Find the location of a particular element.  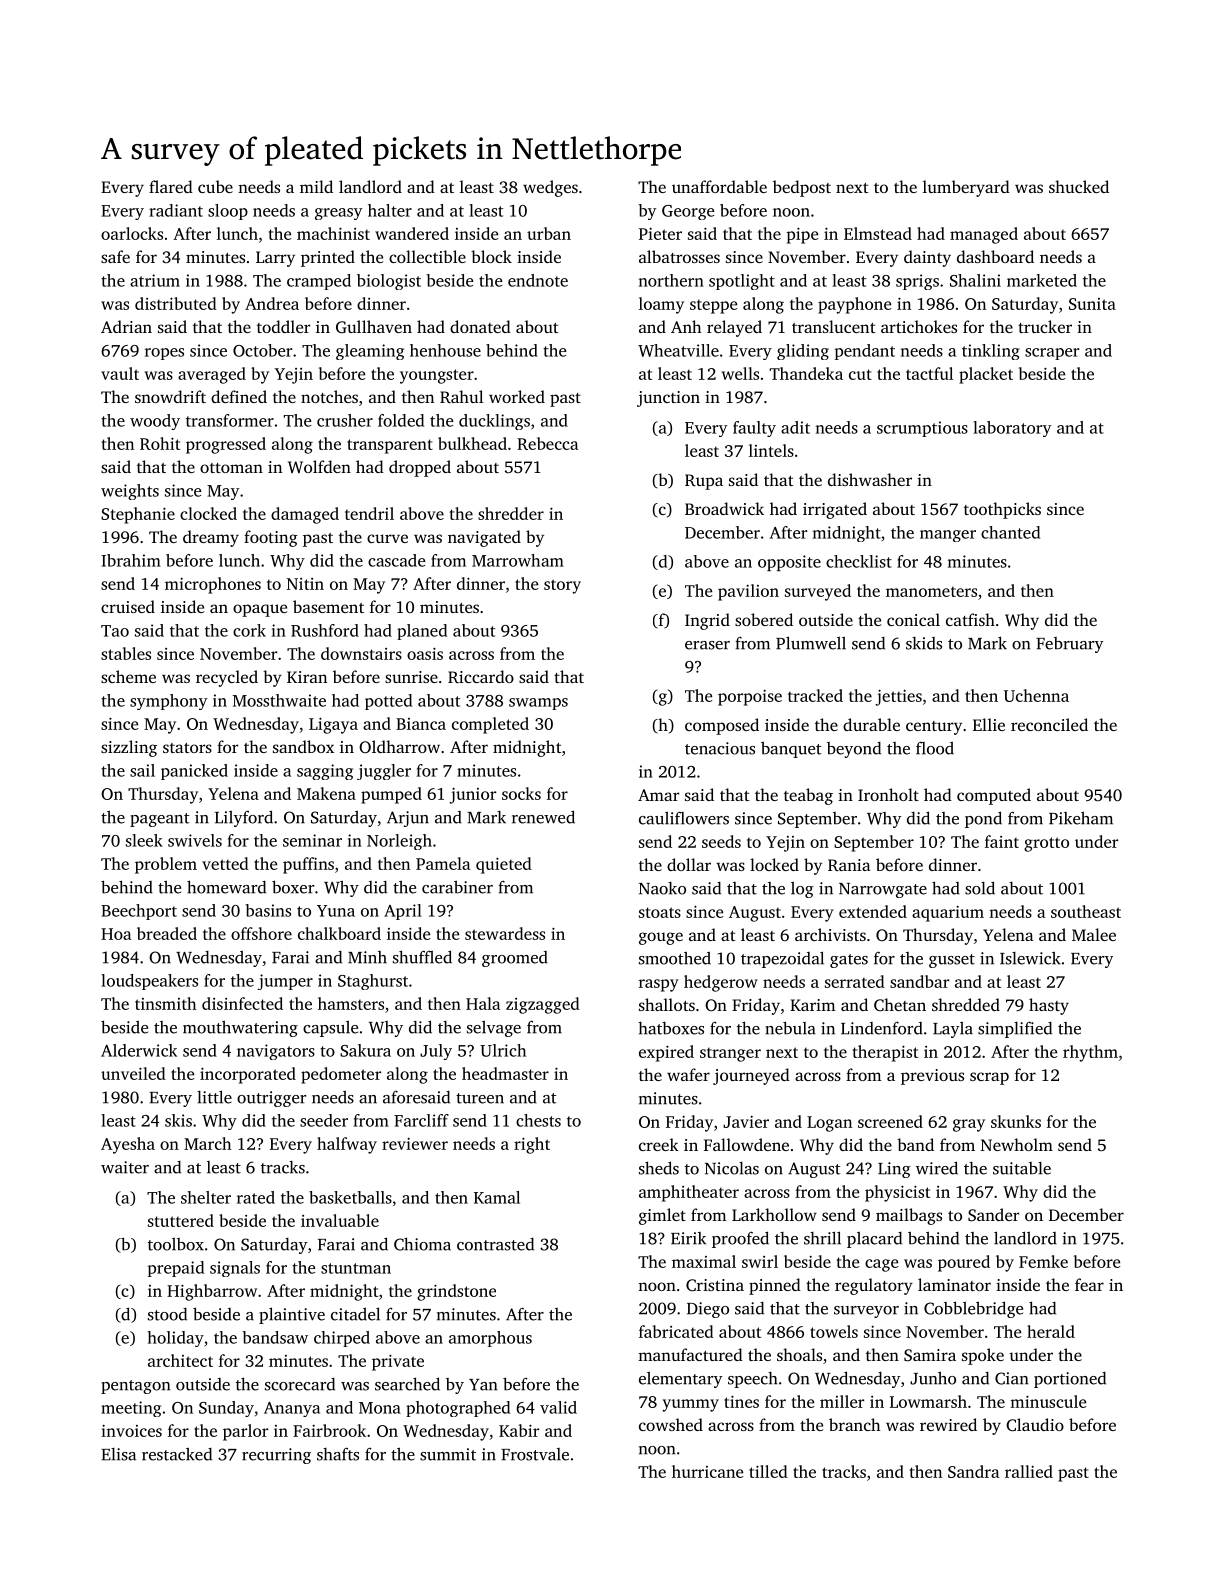

chanted is located at coordinates (1010, 532).
